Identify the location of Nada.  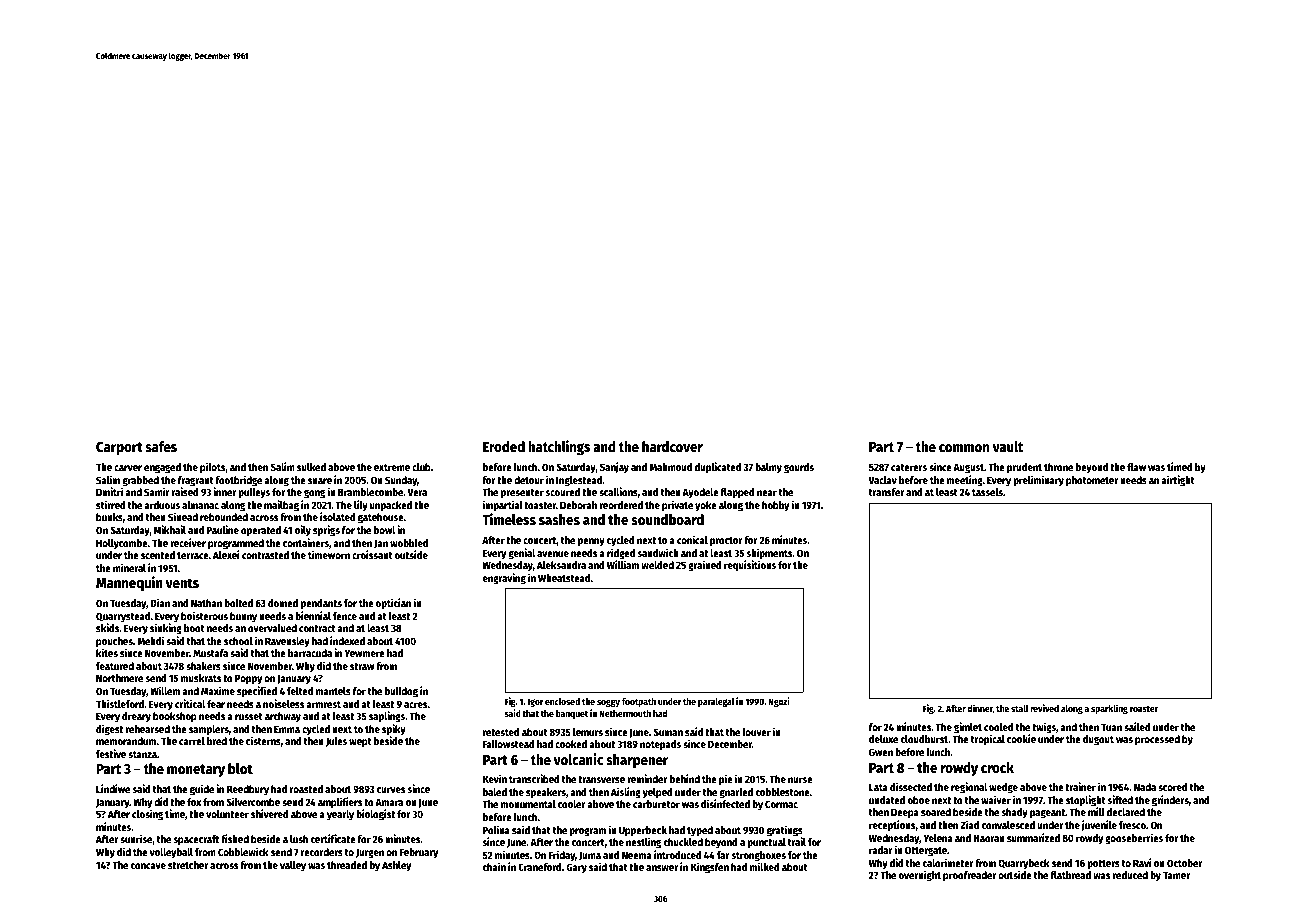
(1145, 787).
